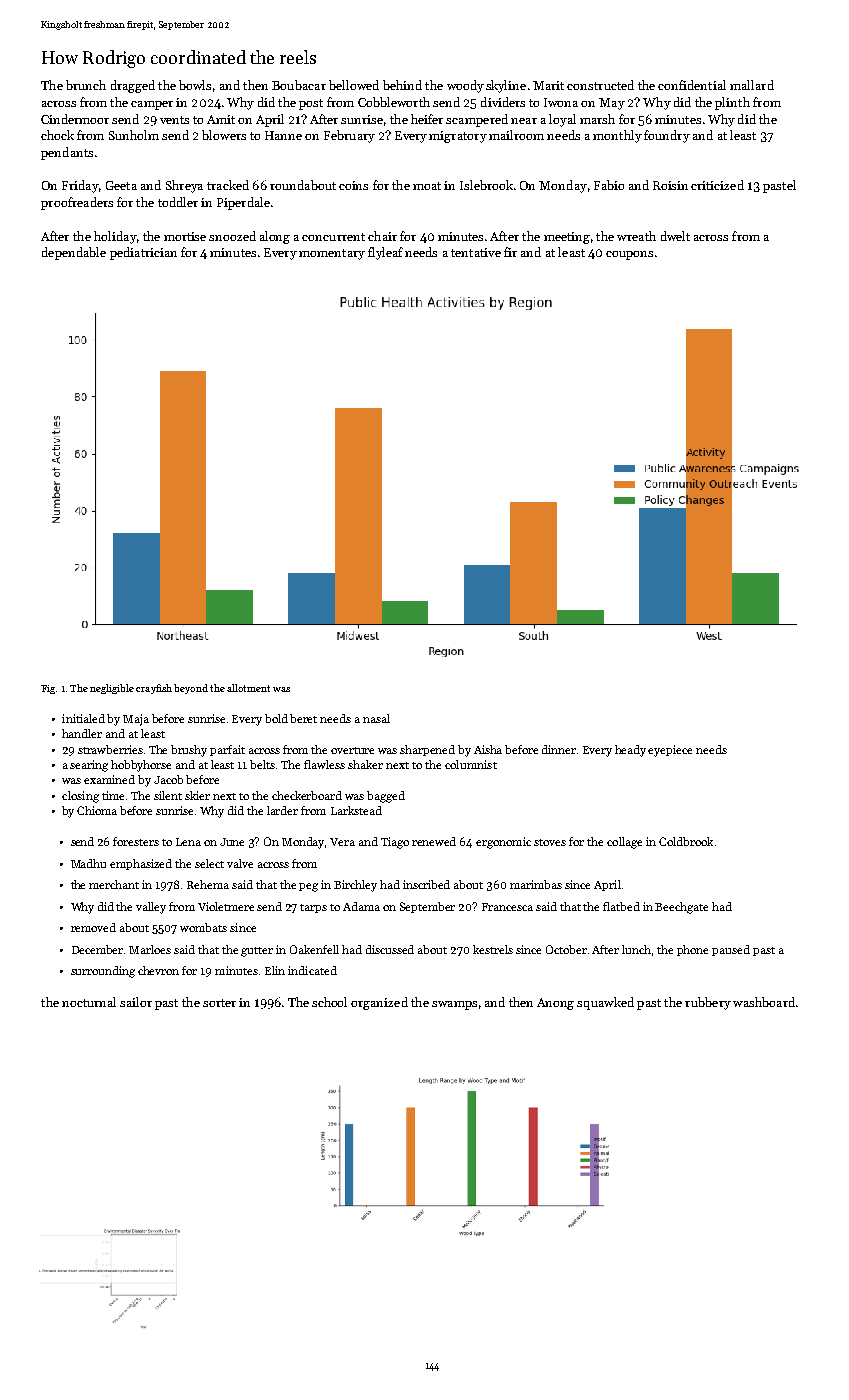 This screenshot has width=849, height=1400. Describe the element at coordinates (454, 1005) in the screenshot. I see `swamps` at that location.
